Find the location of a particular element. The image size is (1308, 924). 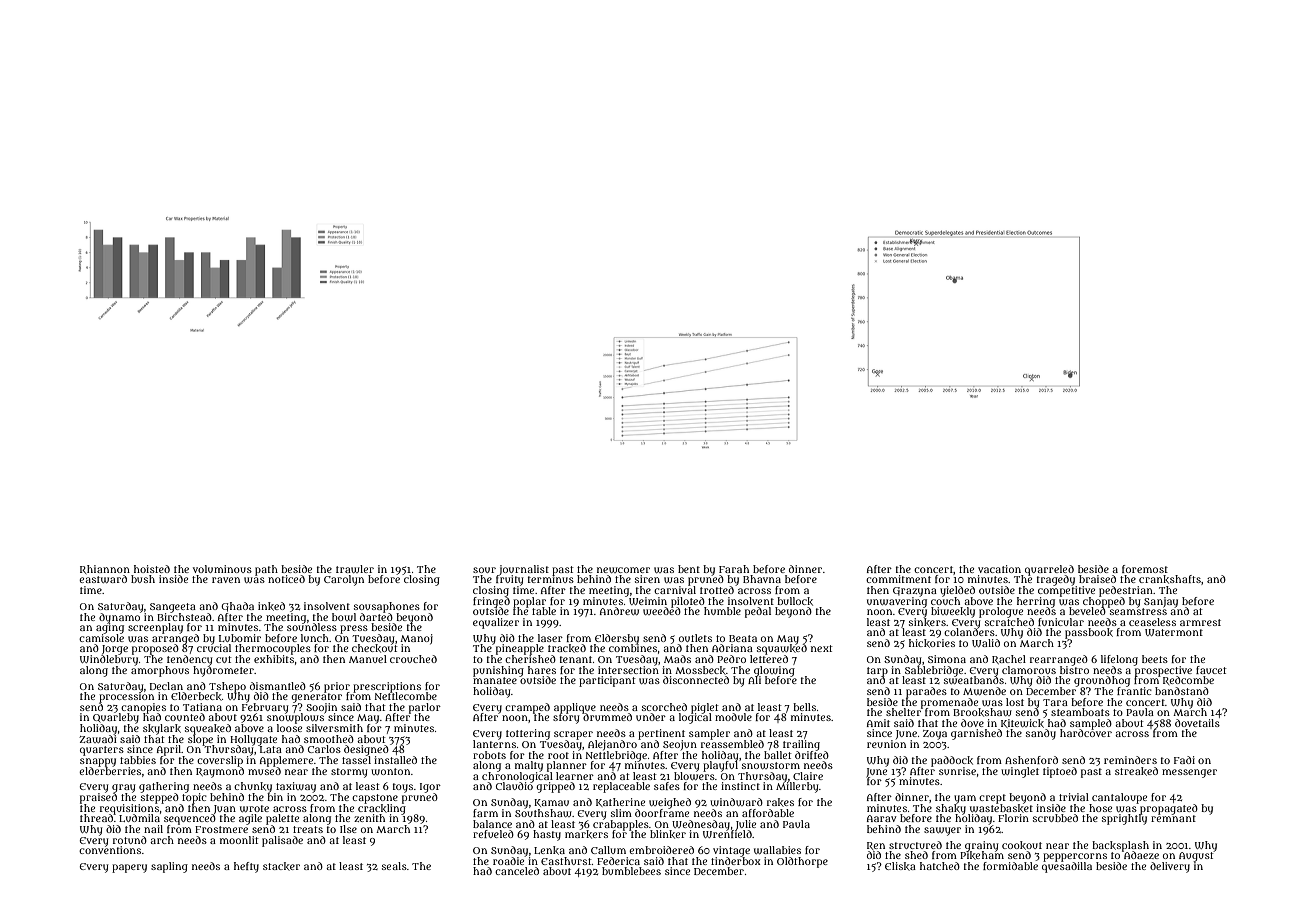

bumblebees is located at coordinates (631, 871).
